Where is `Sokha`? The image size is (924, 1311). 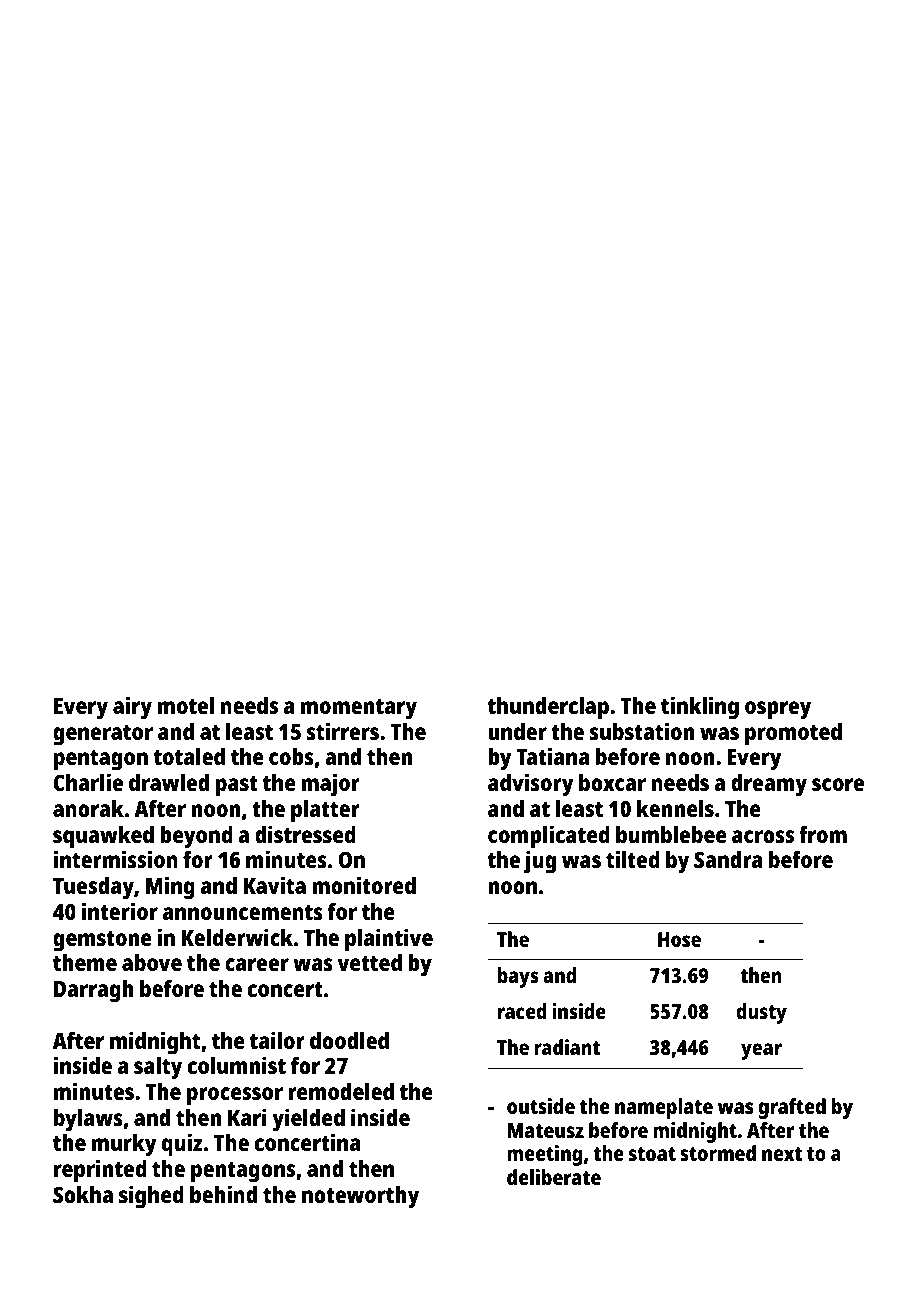 Sokha is located at coordinates (83, 1194).
